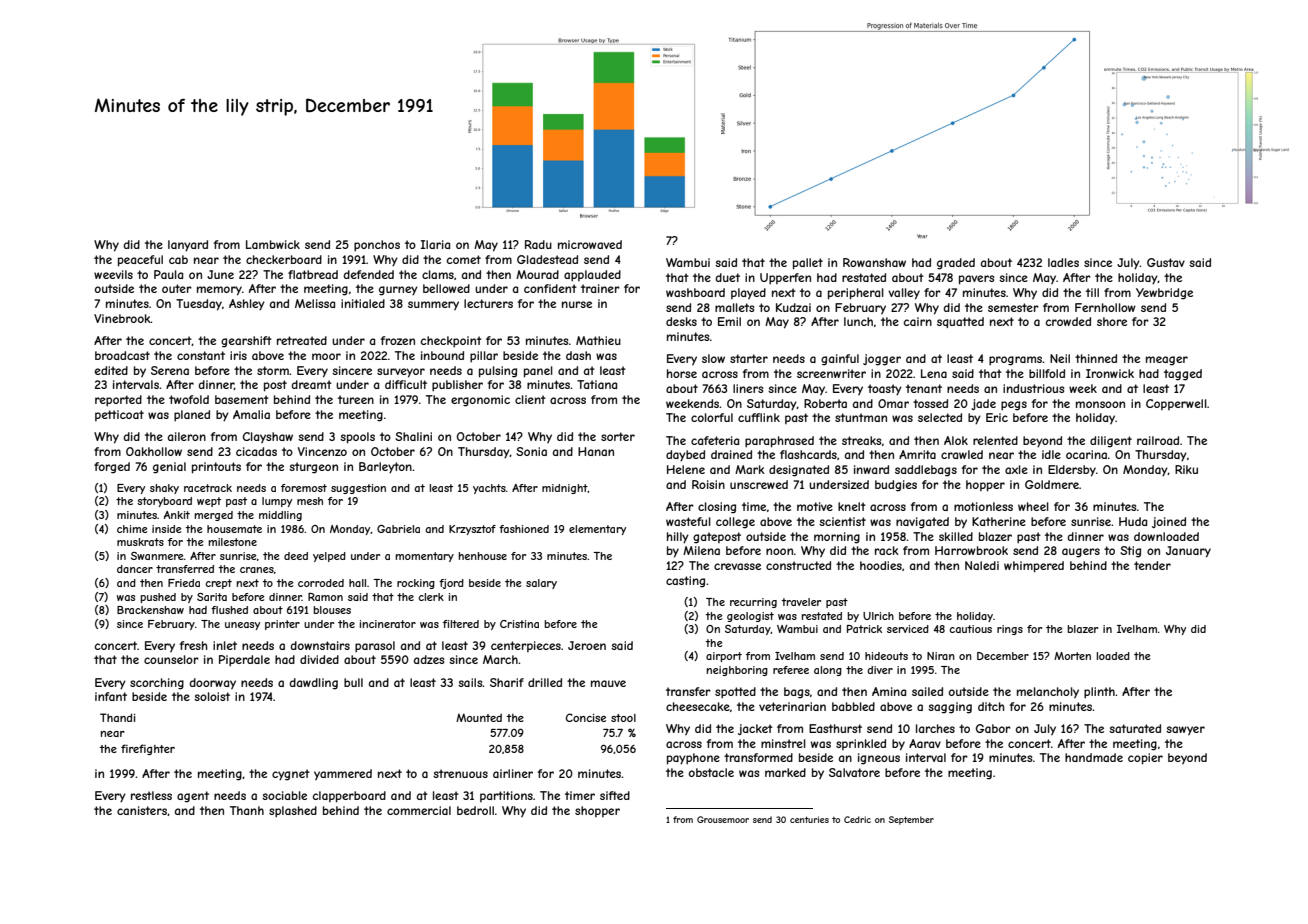  What do you see at coordinates (578, 355) in the document?
I see `dash` at bounding box center [578, 355].
